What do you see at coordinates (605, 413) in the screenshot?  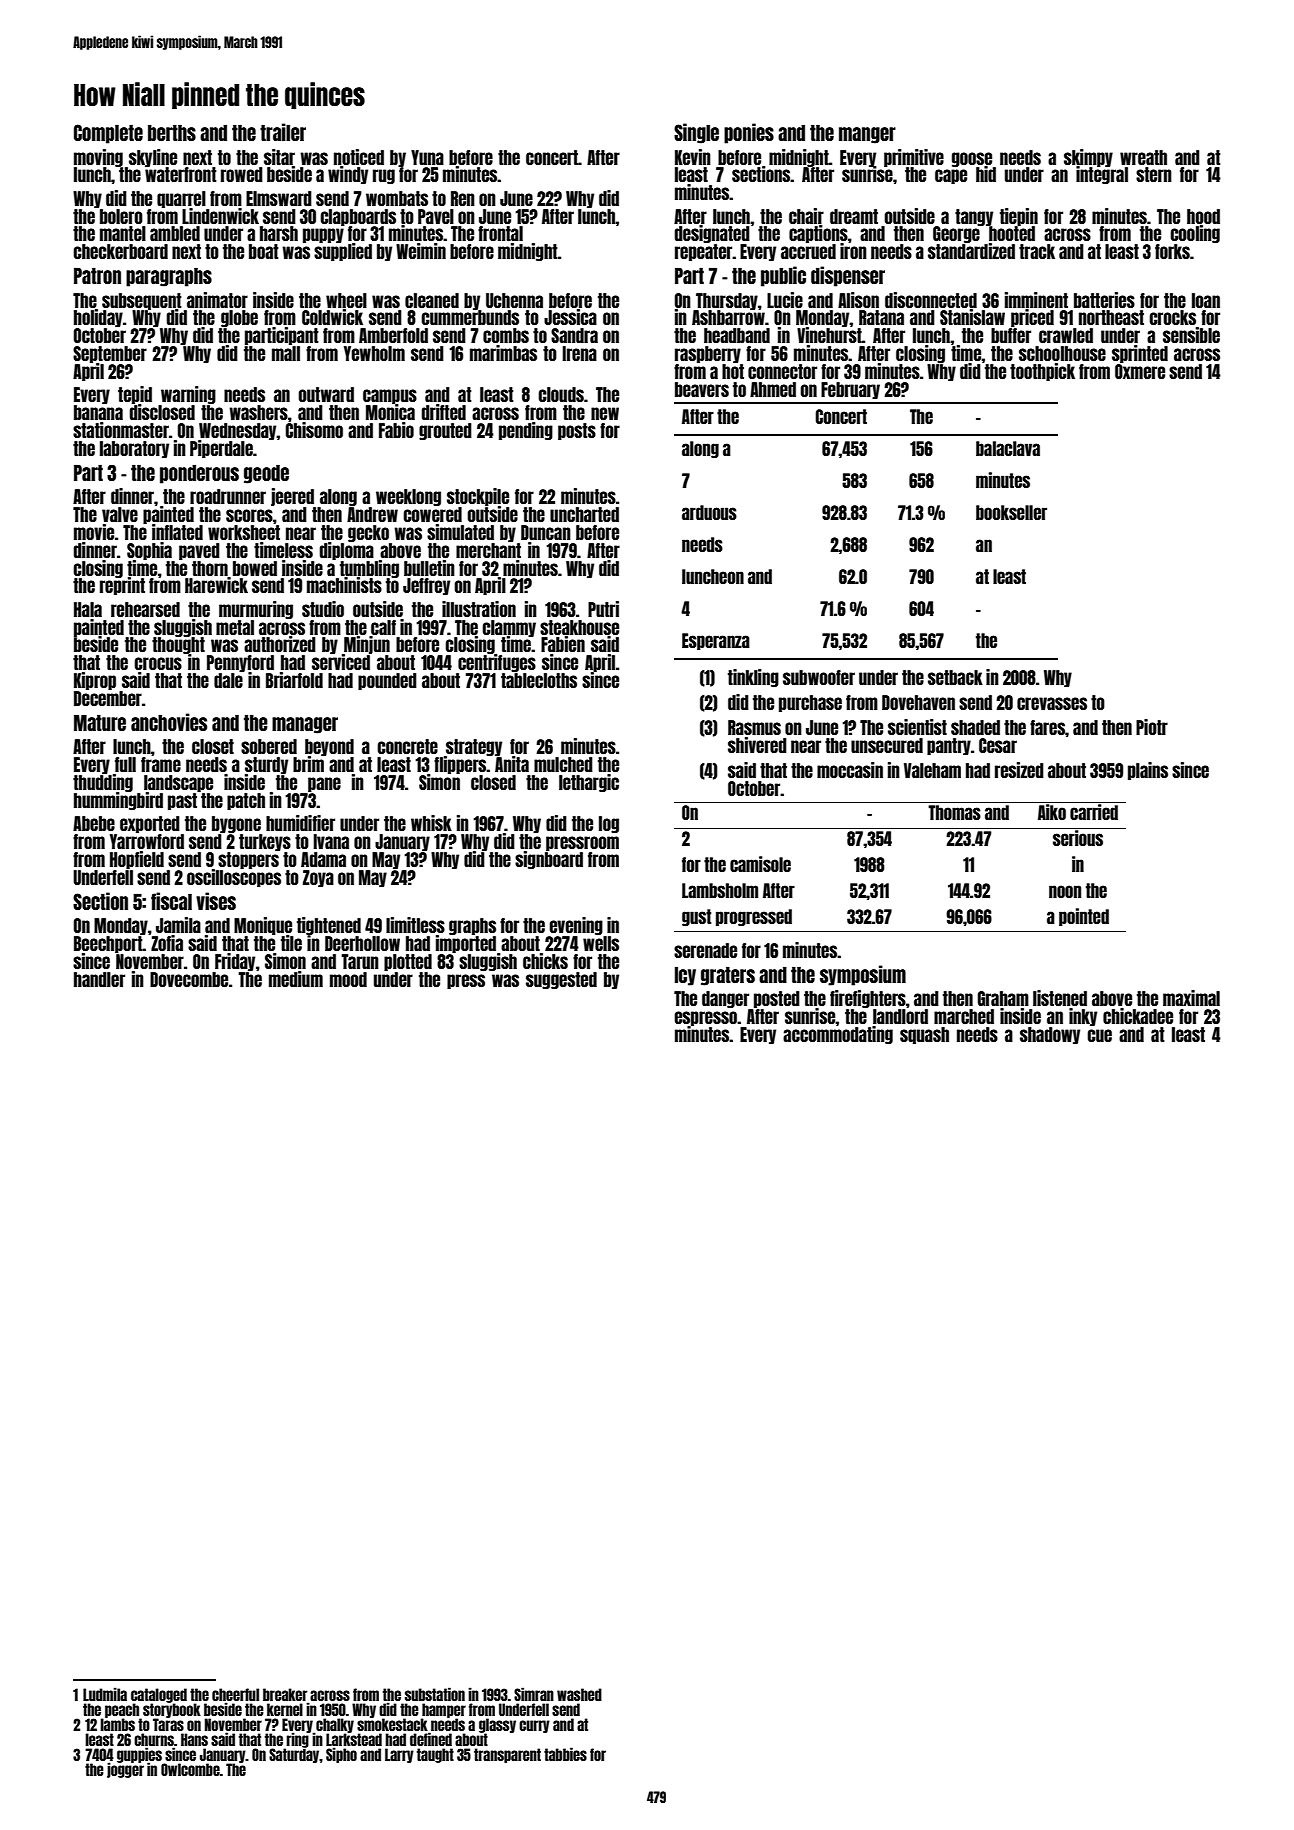 I see `new` at bounding box center [605, 413].
